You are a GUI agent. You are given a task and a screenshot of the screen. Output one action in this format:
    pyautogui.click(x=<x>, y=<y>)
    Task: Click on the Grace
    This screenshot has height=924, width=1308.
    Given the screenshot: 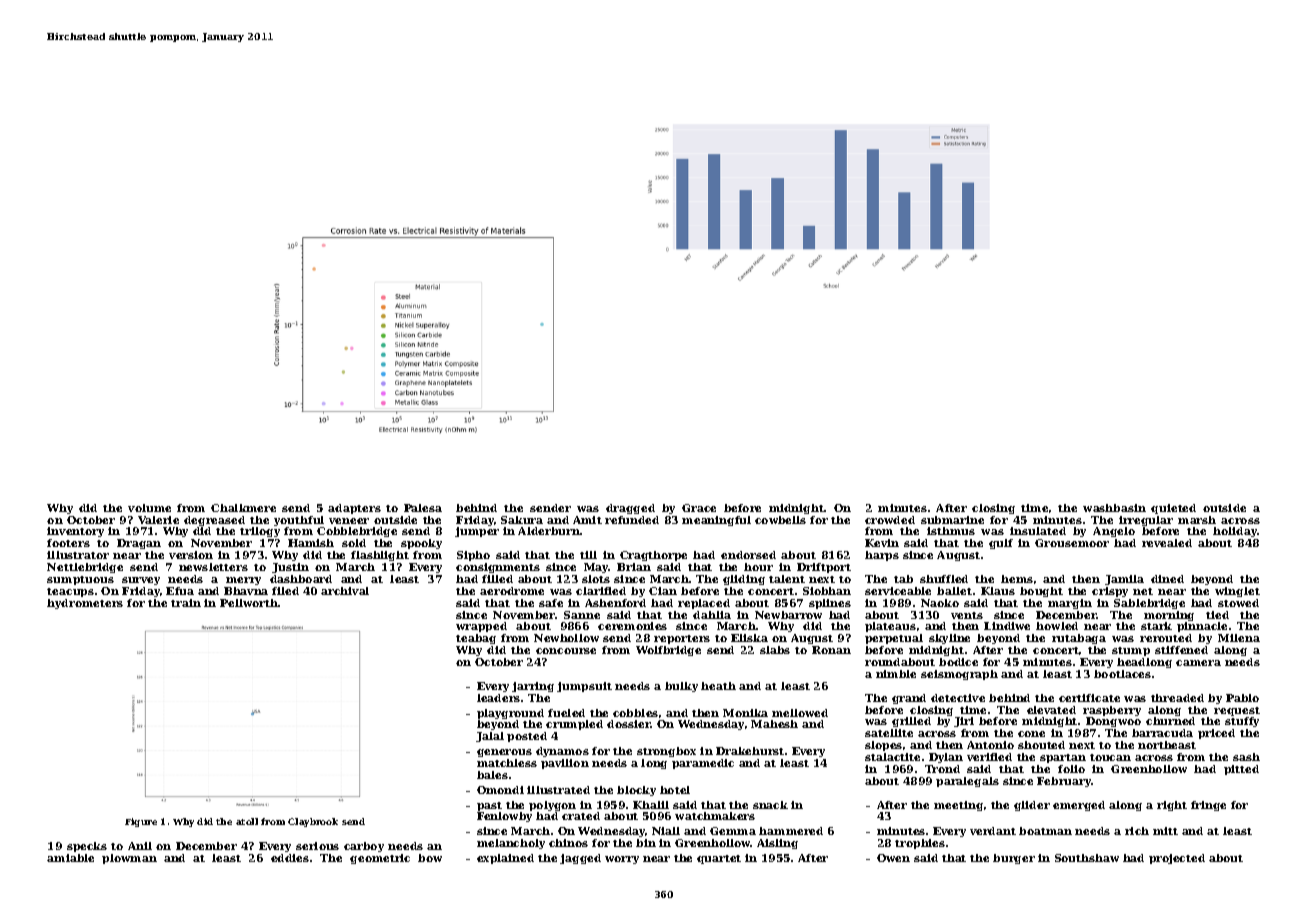 What is the action you would take?
    pyautogui.click(x=699, y=508)
